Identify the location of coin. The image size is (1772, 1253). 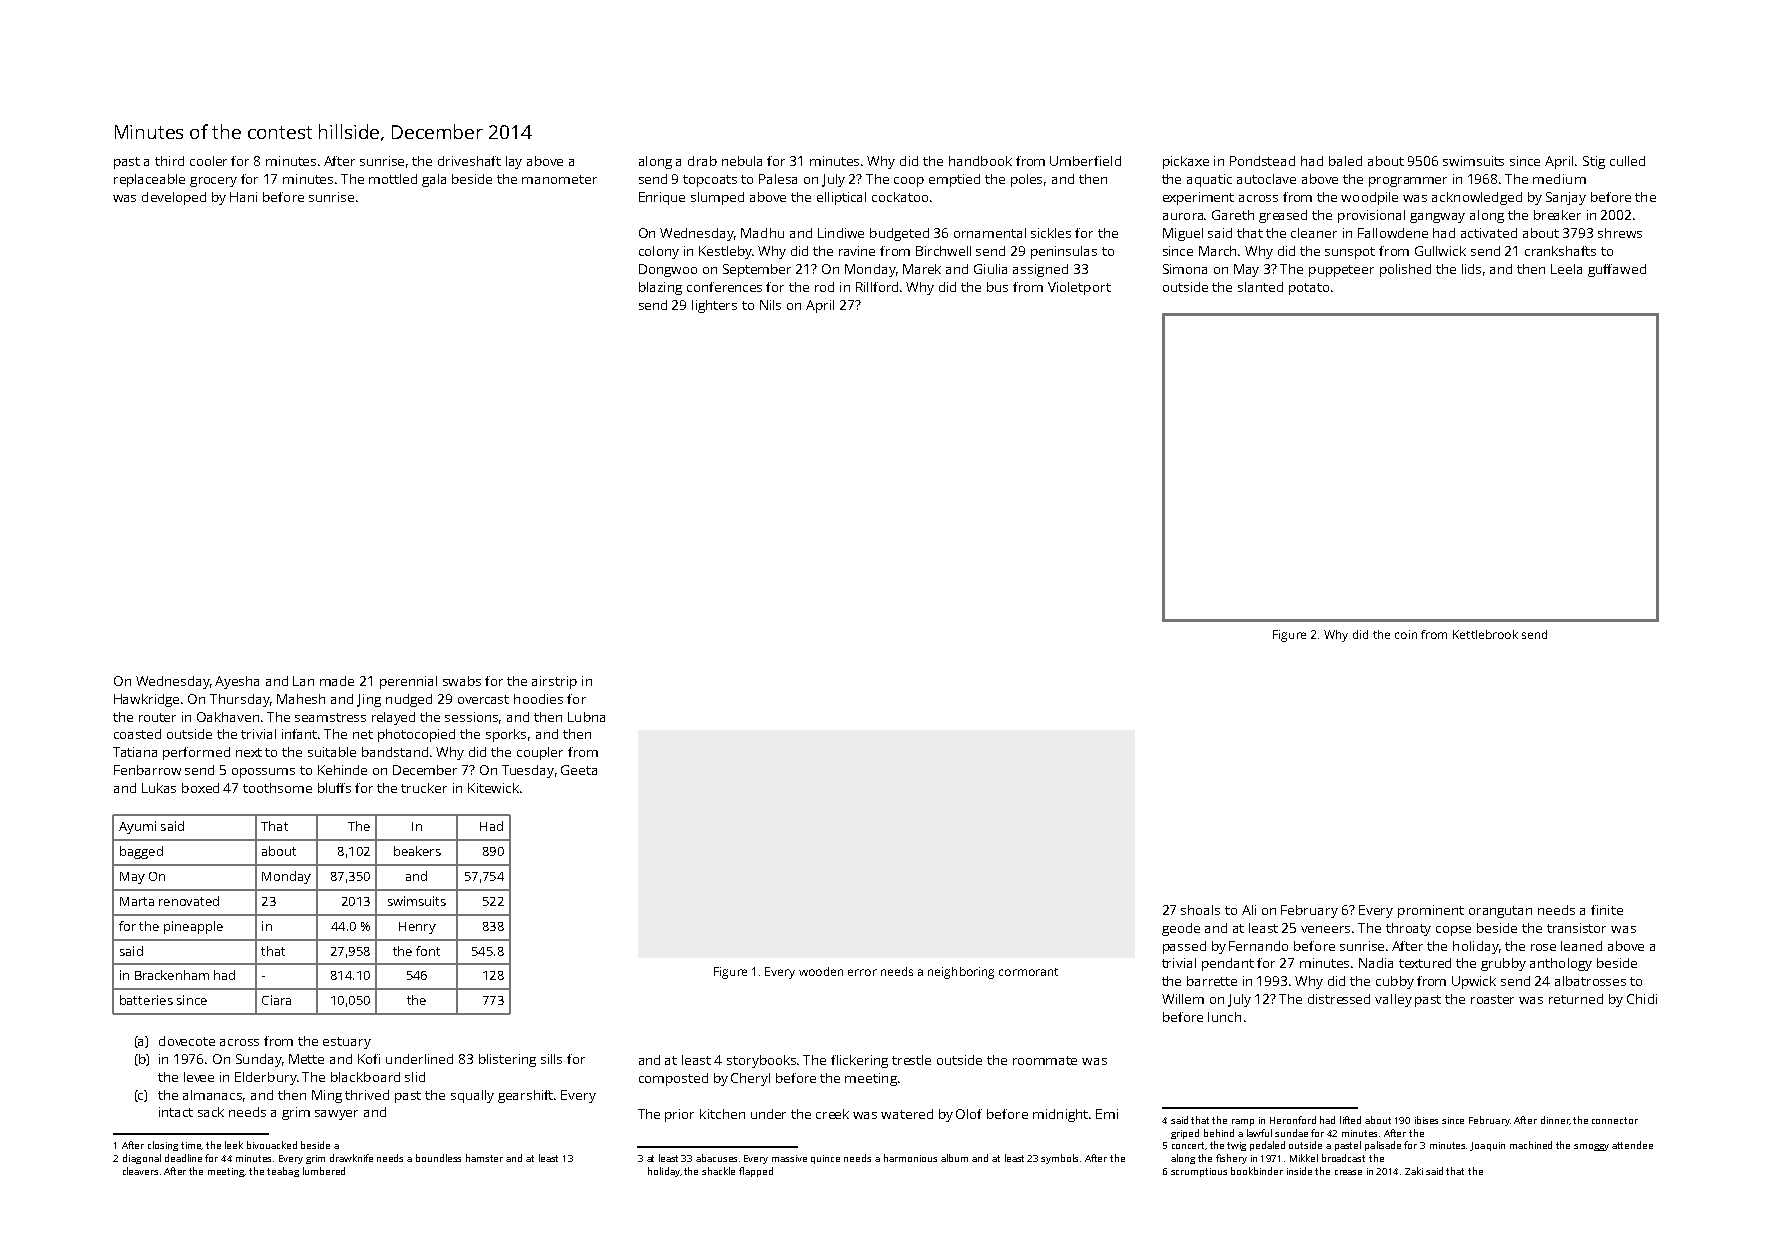
(1406, 634).
